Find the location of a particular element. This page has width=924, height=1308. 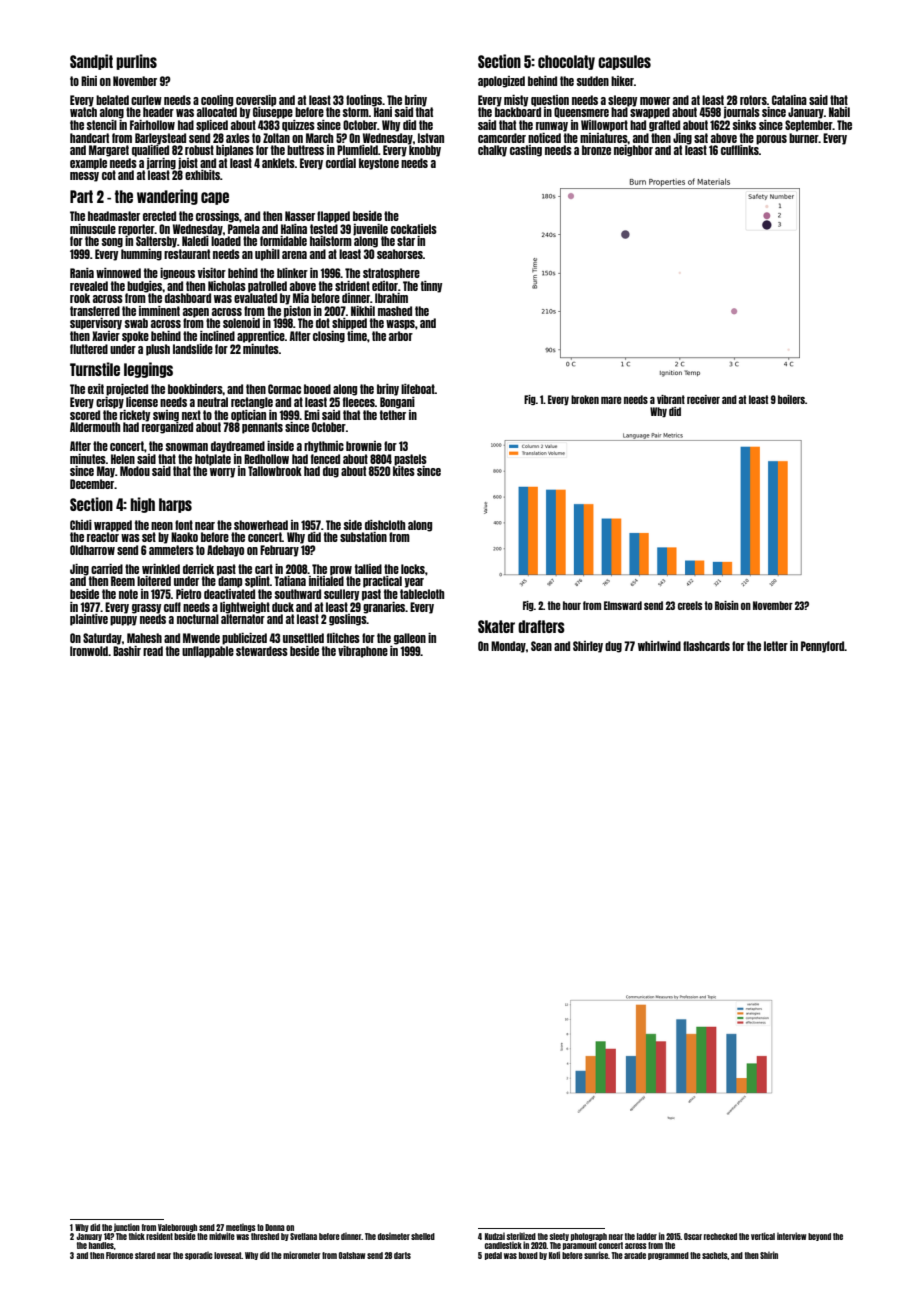

footings is located at coordinates (364, 101).
